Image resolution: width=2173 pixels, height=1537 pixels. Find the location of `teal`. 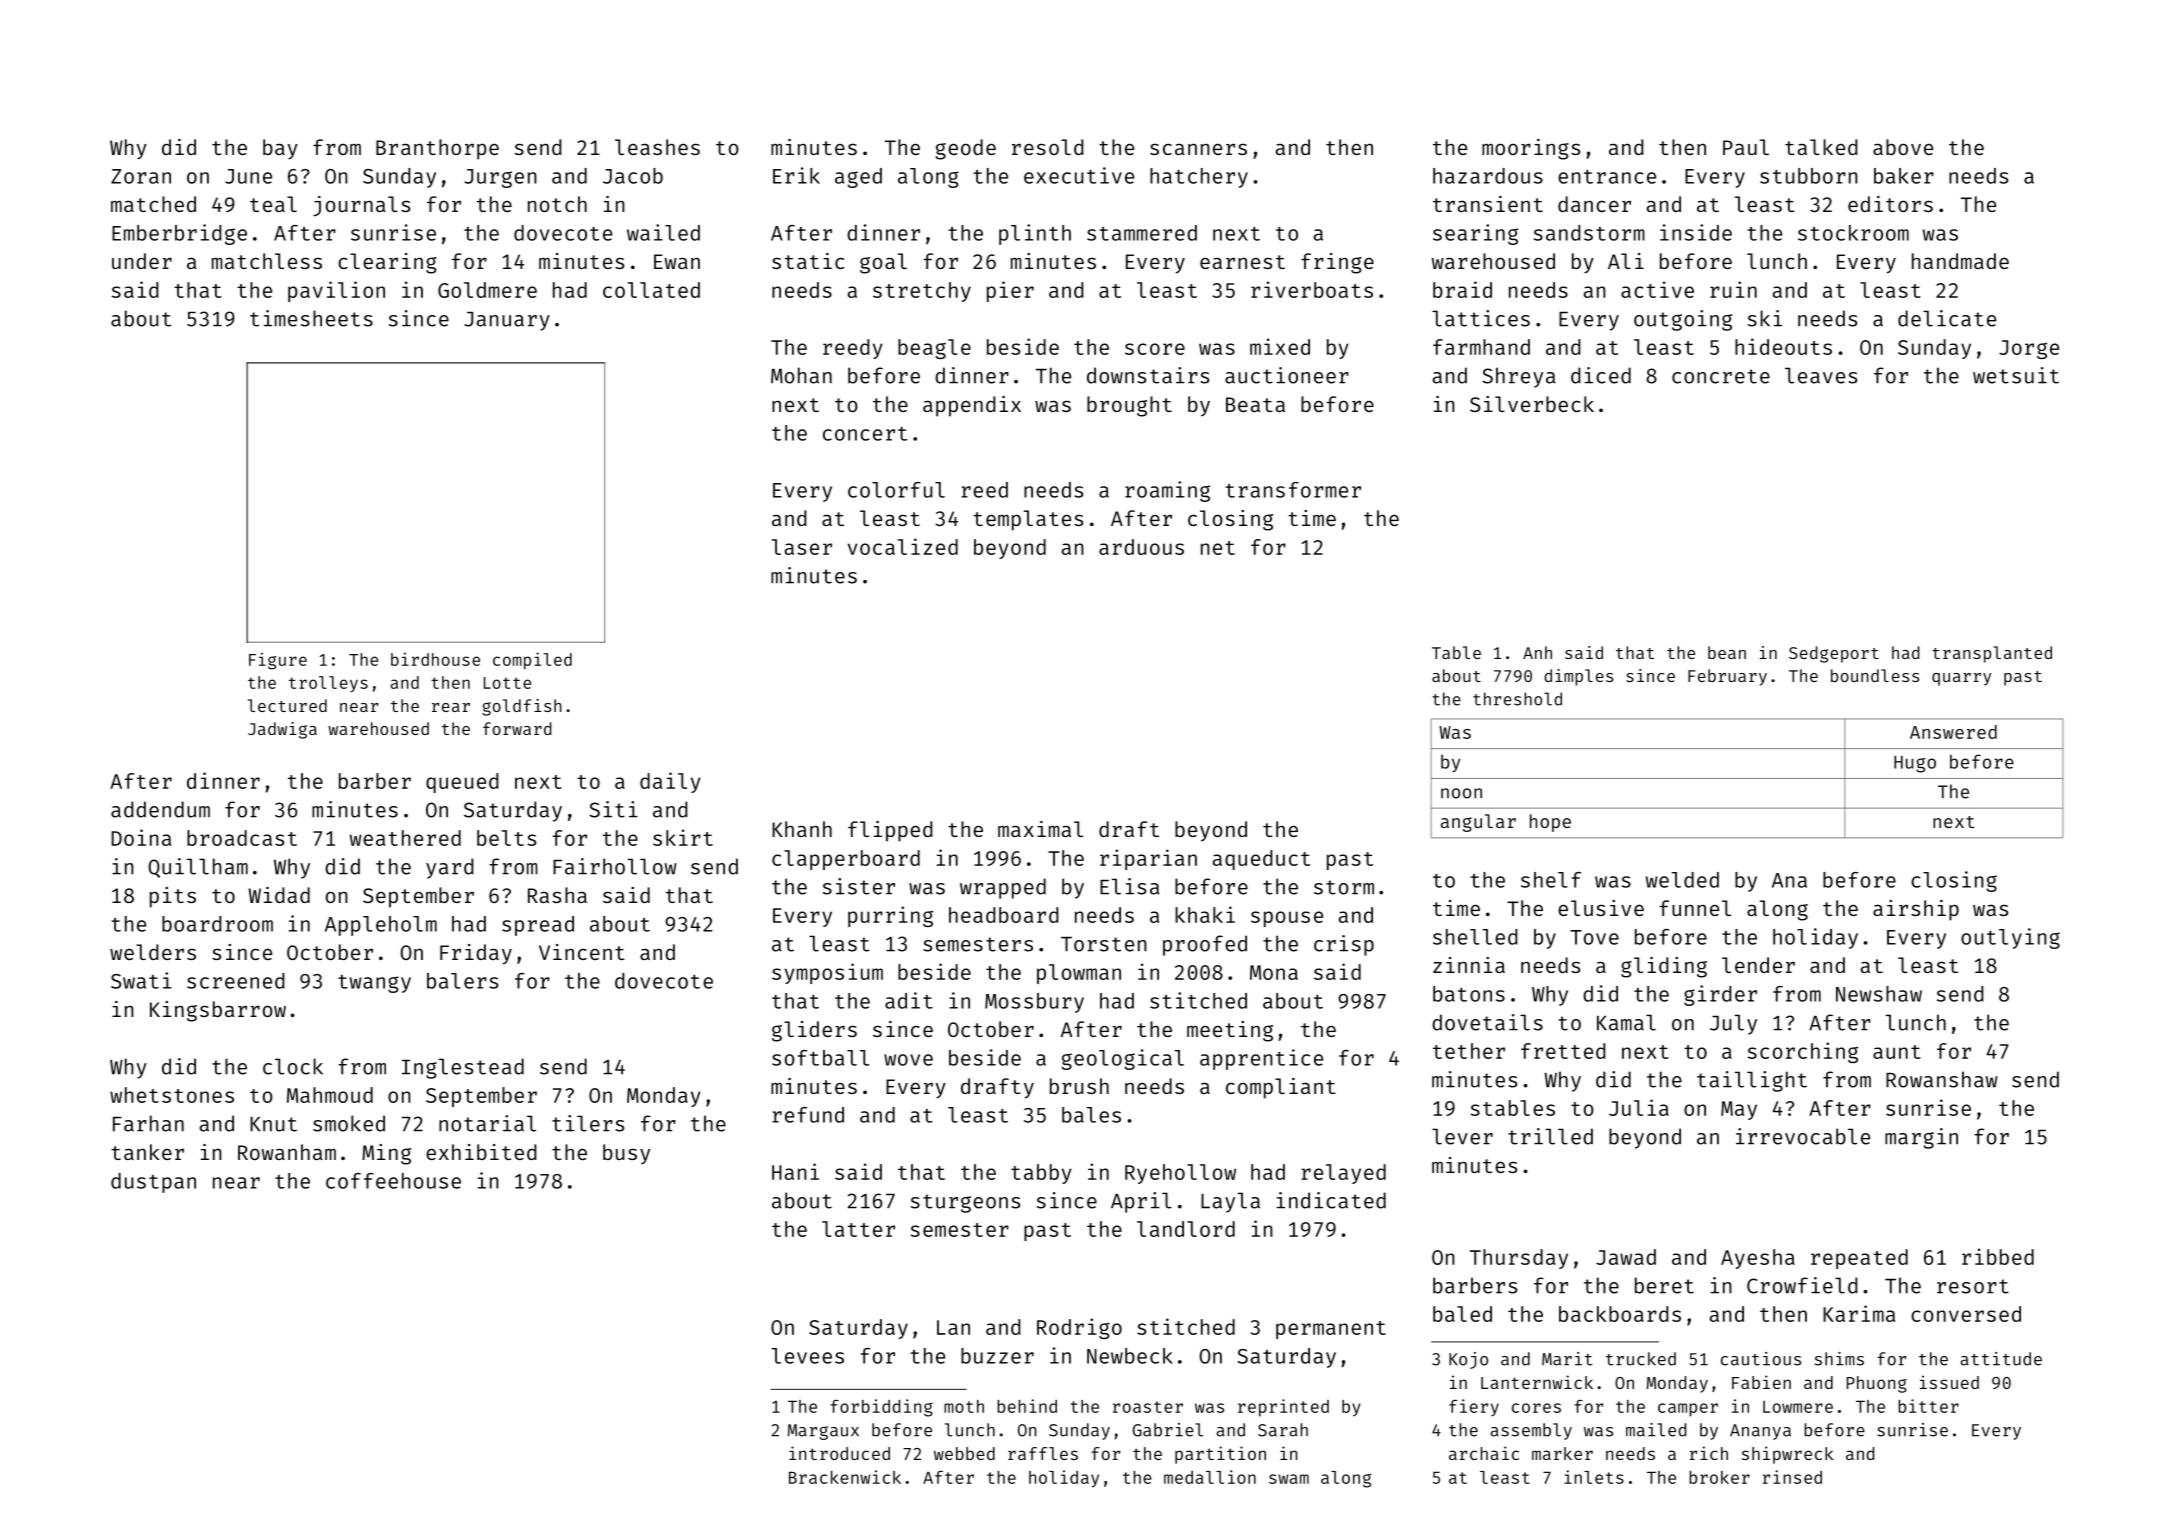

teal is located at coordinates (273, 204).
